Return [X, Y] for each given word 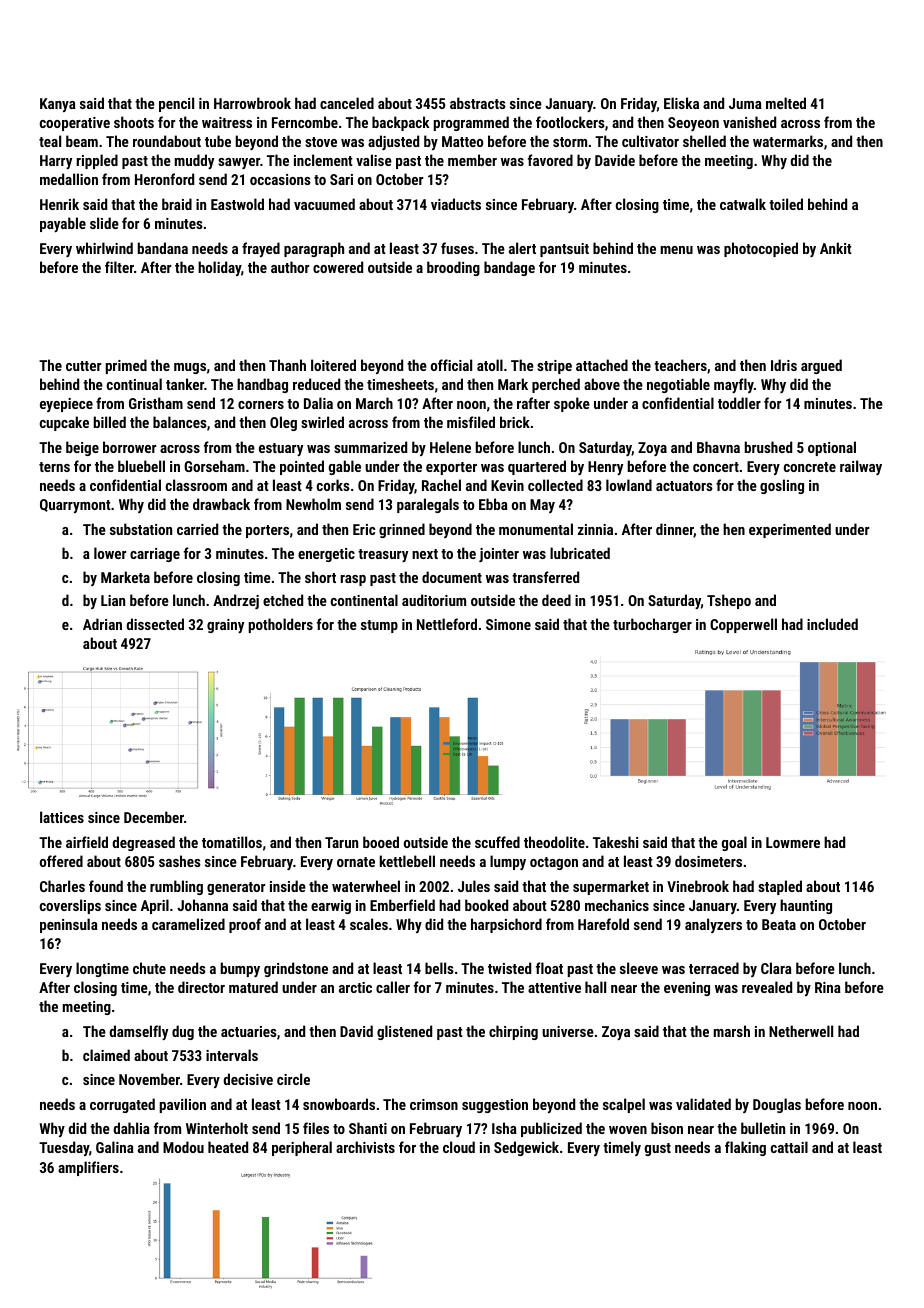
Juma [745, 103]
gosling [782, 486]
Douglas [777, 1105]
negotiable [678, 385]
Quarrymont [75, 506]
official [451, 365]
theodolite [554, 842]
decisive [248, 1079]
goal [734, 843]
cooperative [75, 124]
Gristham [156, 403]
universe [568, 1031]
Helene [450, 447]
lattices [62, 817]
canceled [347, 103]
